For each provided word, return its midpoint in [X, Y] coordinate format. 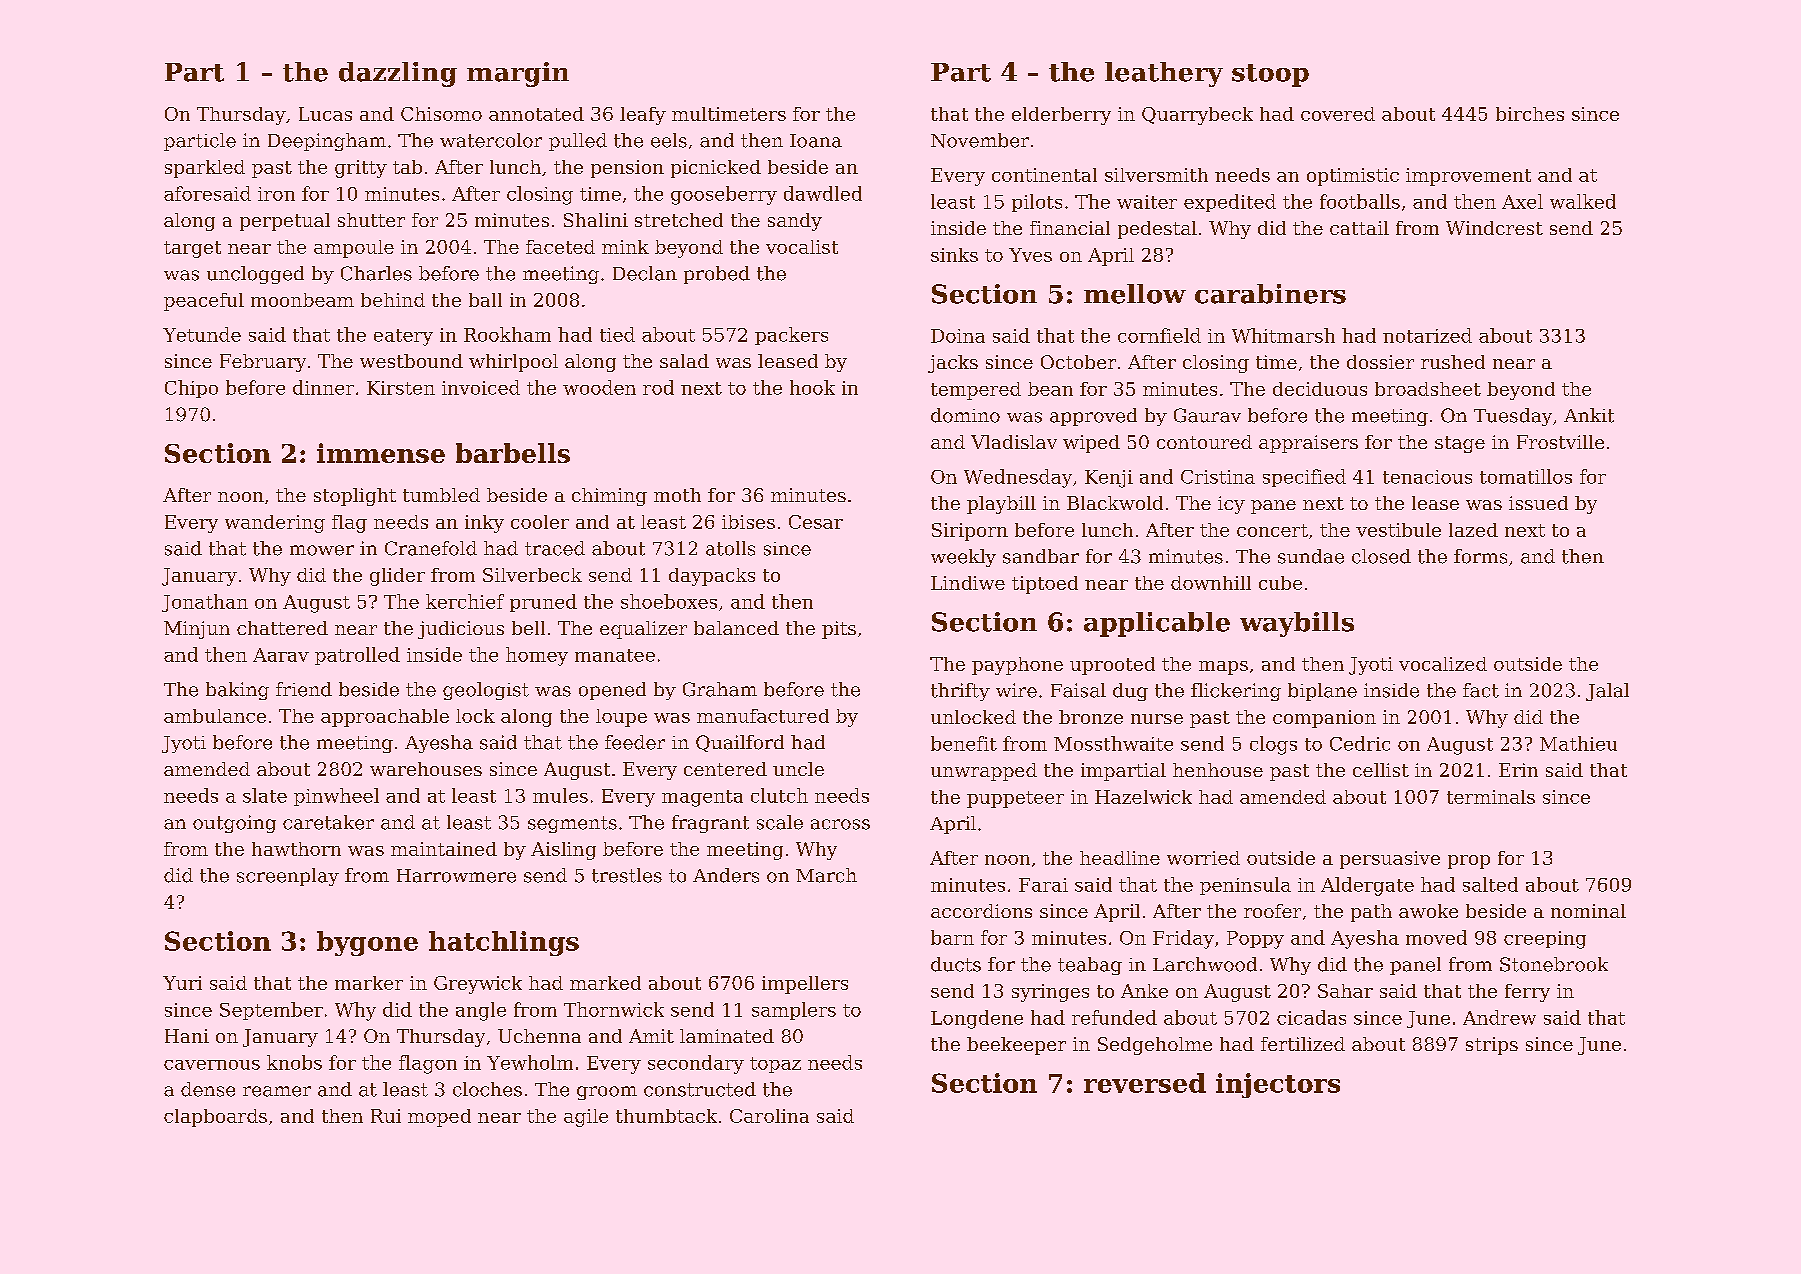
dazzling [398, 74]
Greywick [478, 985]
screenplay [288, 877]
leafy [643, 116]
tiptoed [1045, 585]
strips [1492, 1046]
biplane [1322, 692]
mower [322, 550]
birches [1530, 114]
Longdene [977, 1019]
